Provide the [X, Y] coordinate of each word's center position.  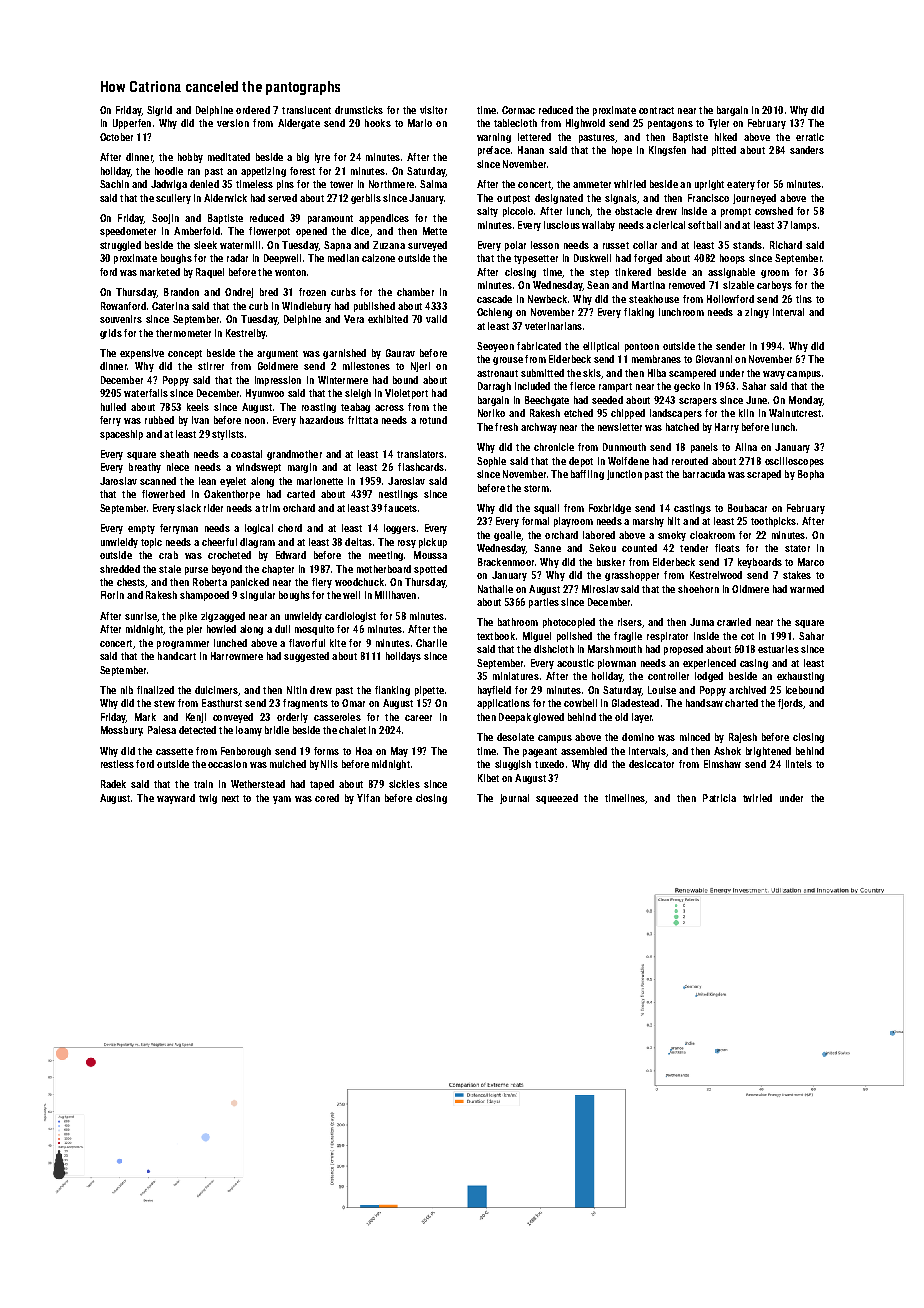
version [233, 123]
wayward [176, 799]
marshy [648, 522]
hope [622, 151]
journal [514, 799]
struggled [120, 246]
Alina [746, 447]
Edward [291, 555]
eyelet [233, 482]
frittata [363, 420]
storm [536, 488]
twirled [757, 798]
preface [494, 151]
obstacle [633, 211]
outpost [513, 199]
